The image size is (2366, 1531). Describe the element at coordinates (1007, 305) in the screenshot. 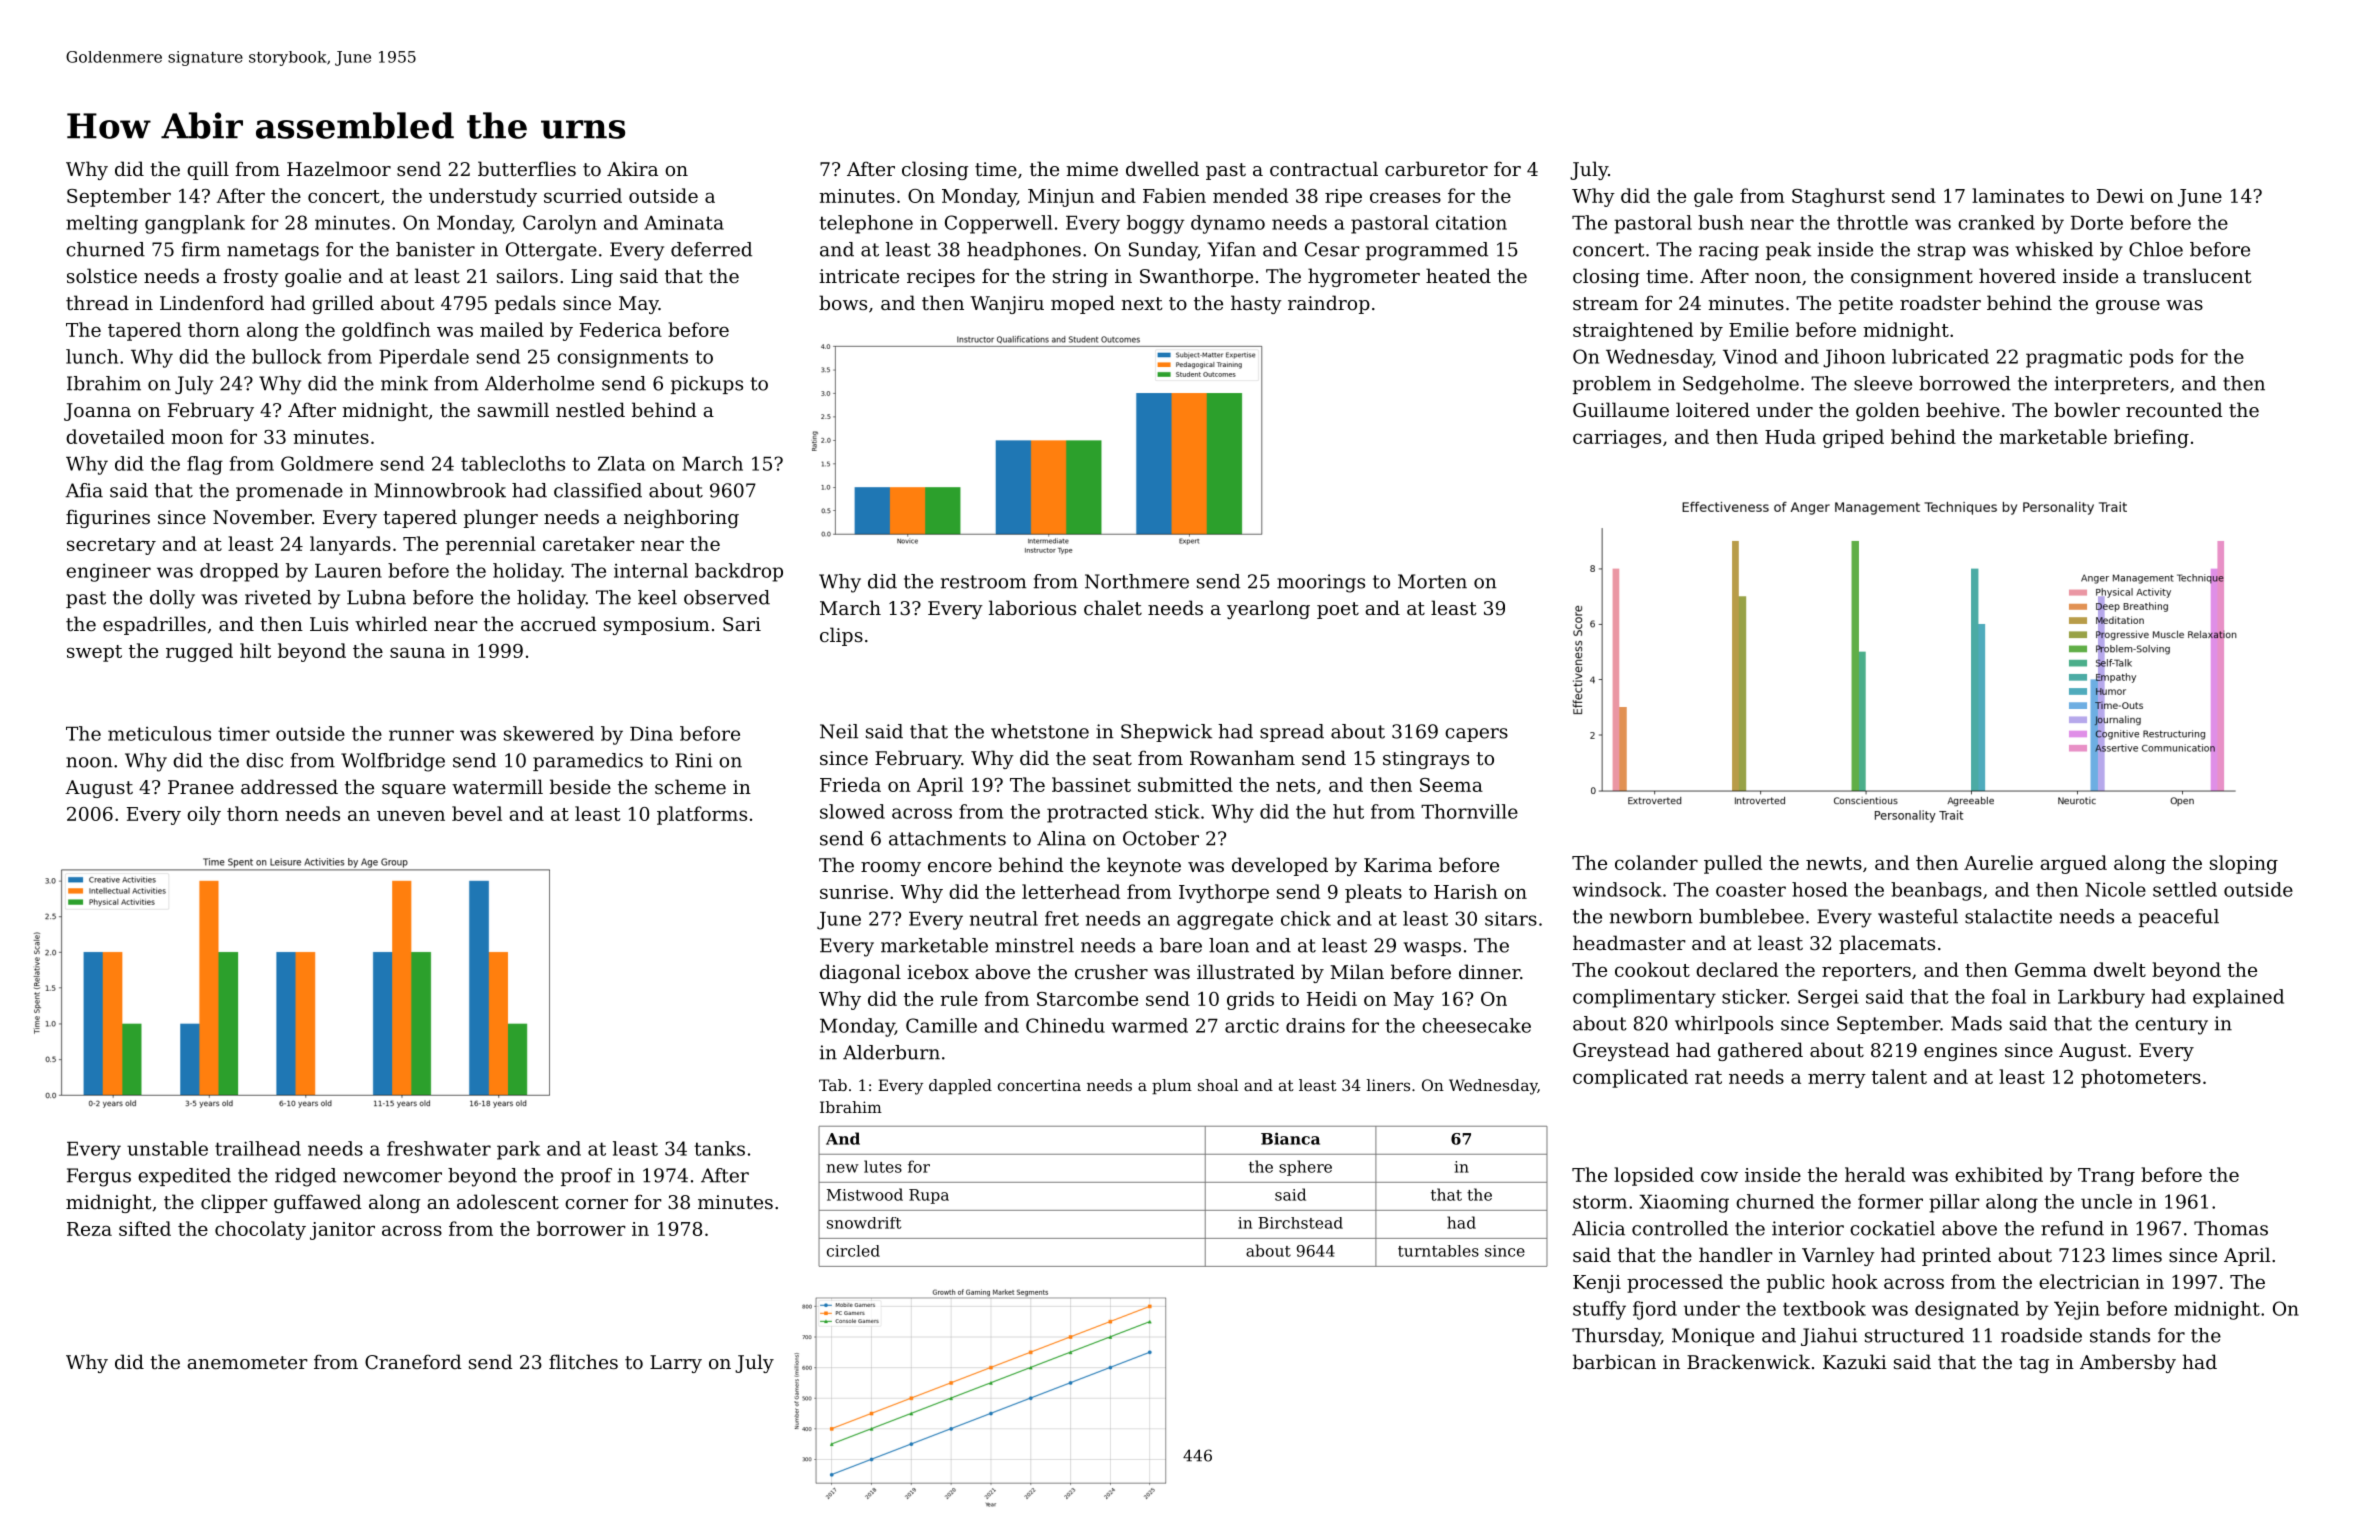

I see `Wanjiru` at that location.
